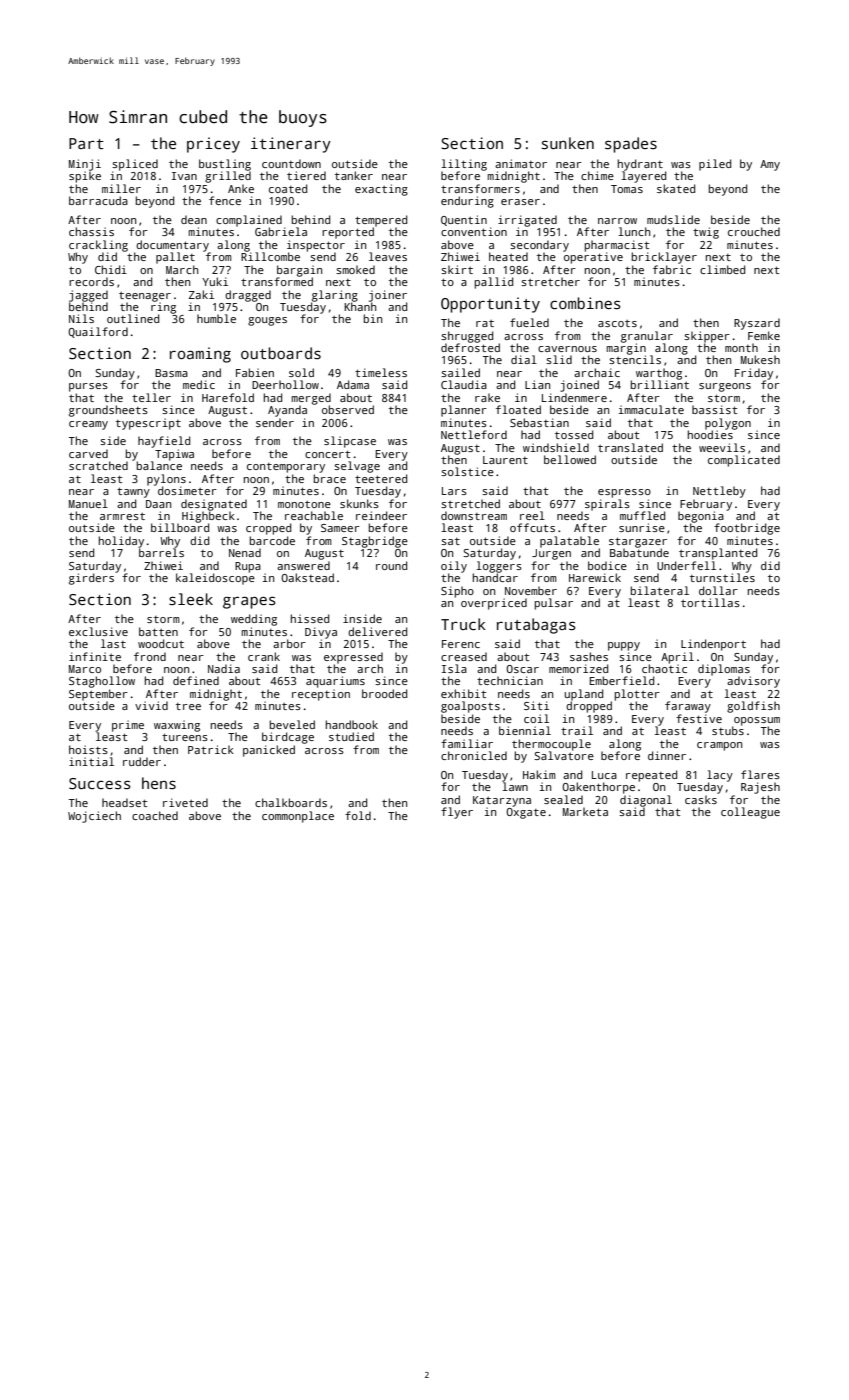 The image size is (849, 1400). I want to click on sleek, so click(191, 599).
